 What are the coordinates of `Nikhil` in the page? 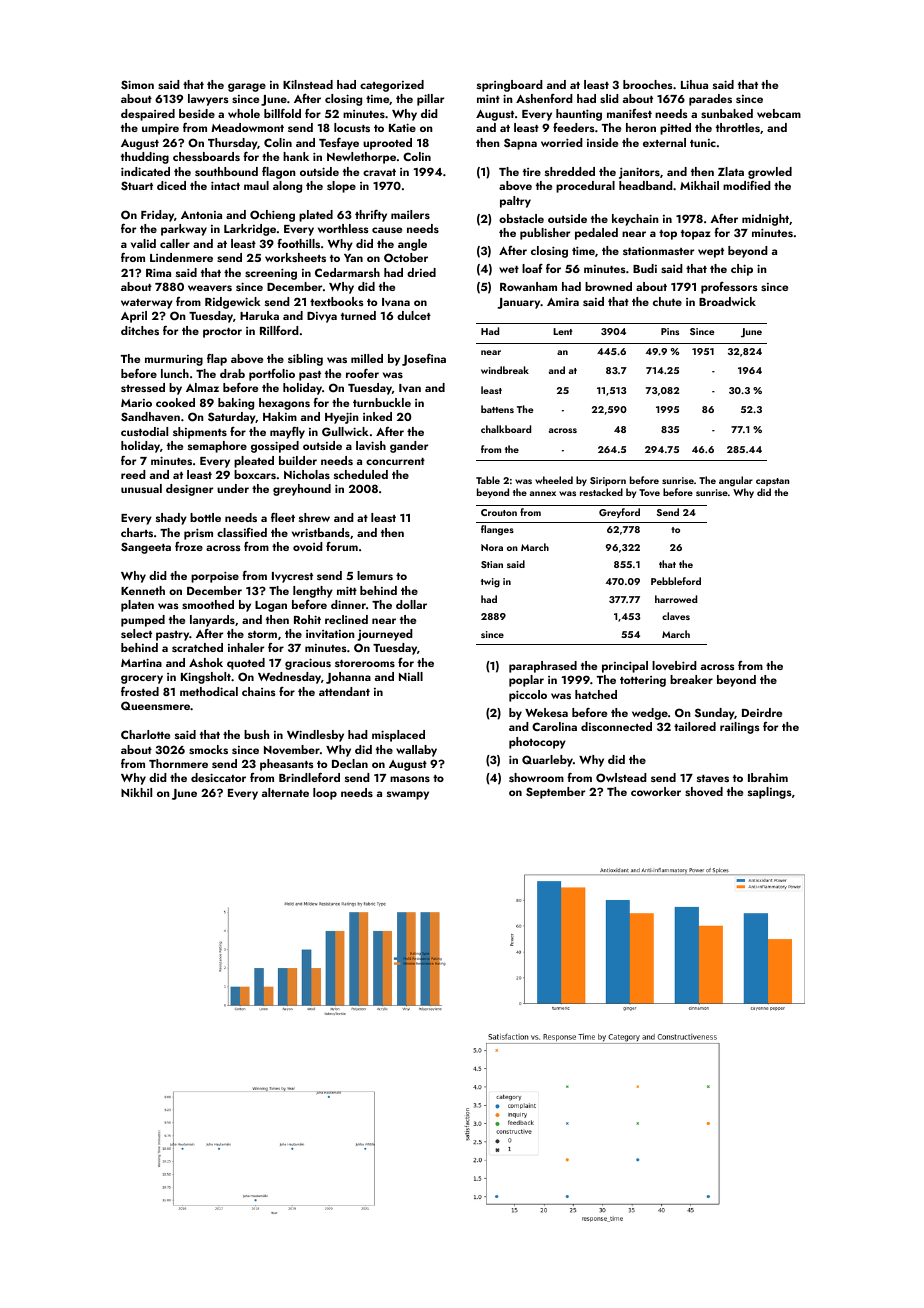 It's located at (136, 792).
